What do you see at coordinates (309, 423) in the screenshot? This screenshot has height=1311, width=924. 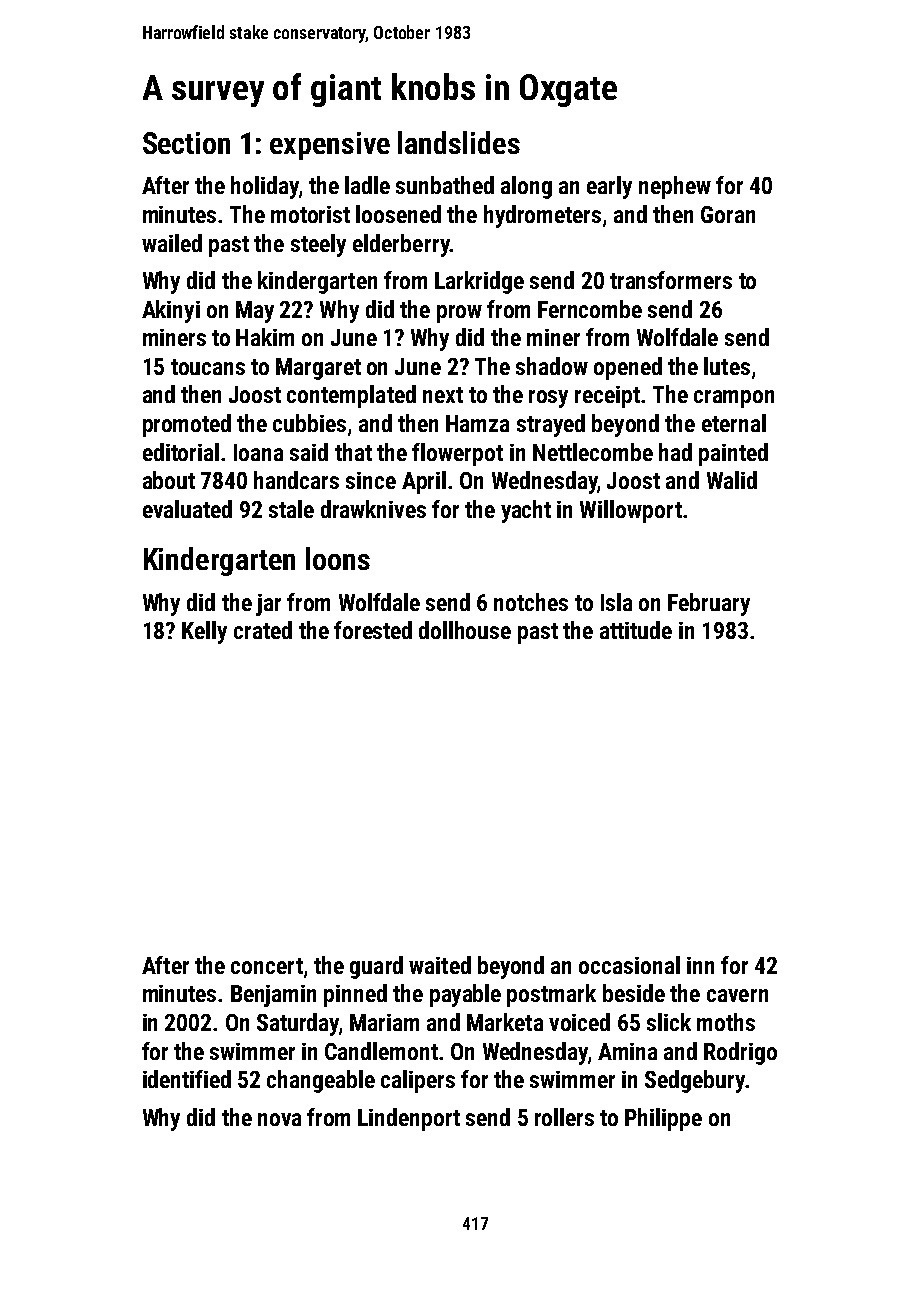 I see `cubbies` at bounding box center [309, 423].
